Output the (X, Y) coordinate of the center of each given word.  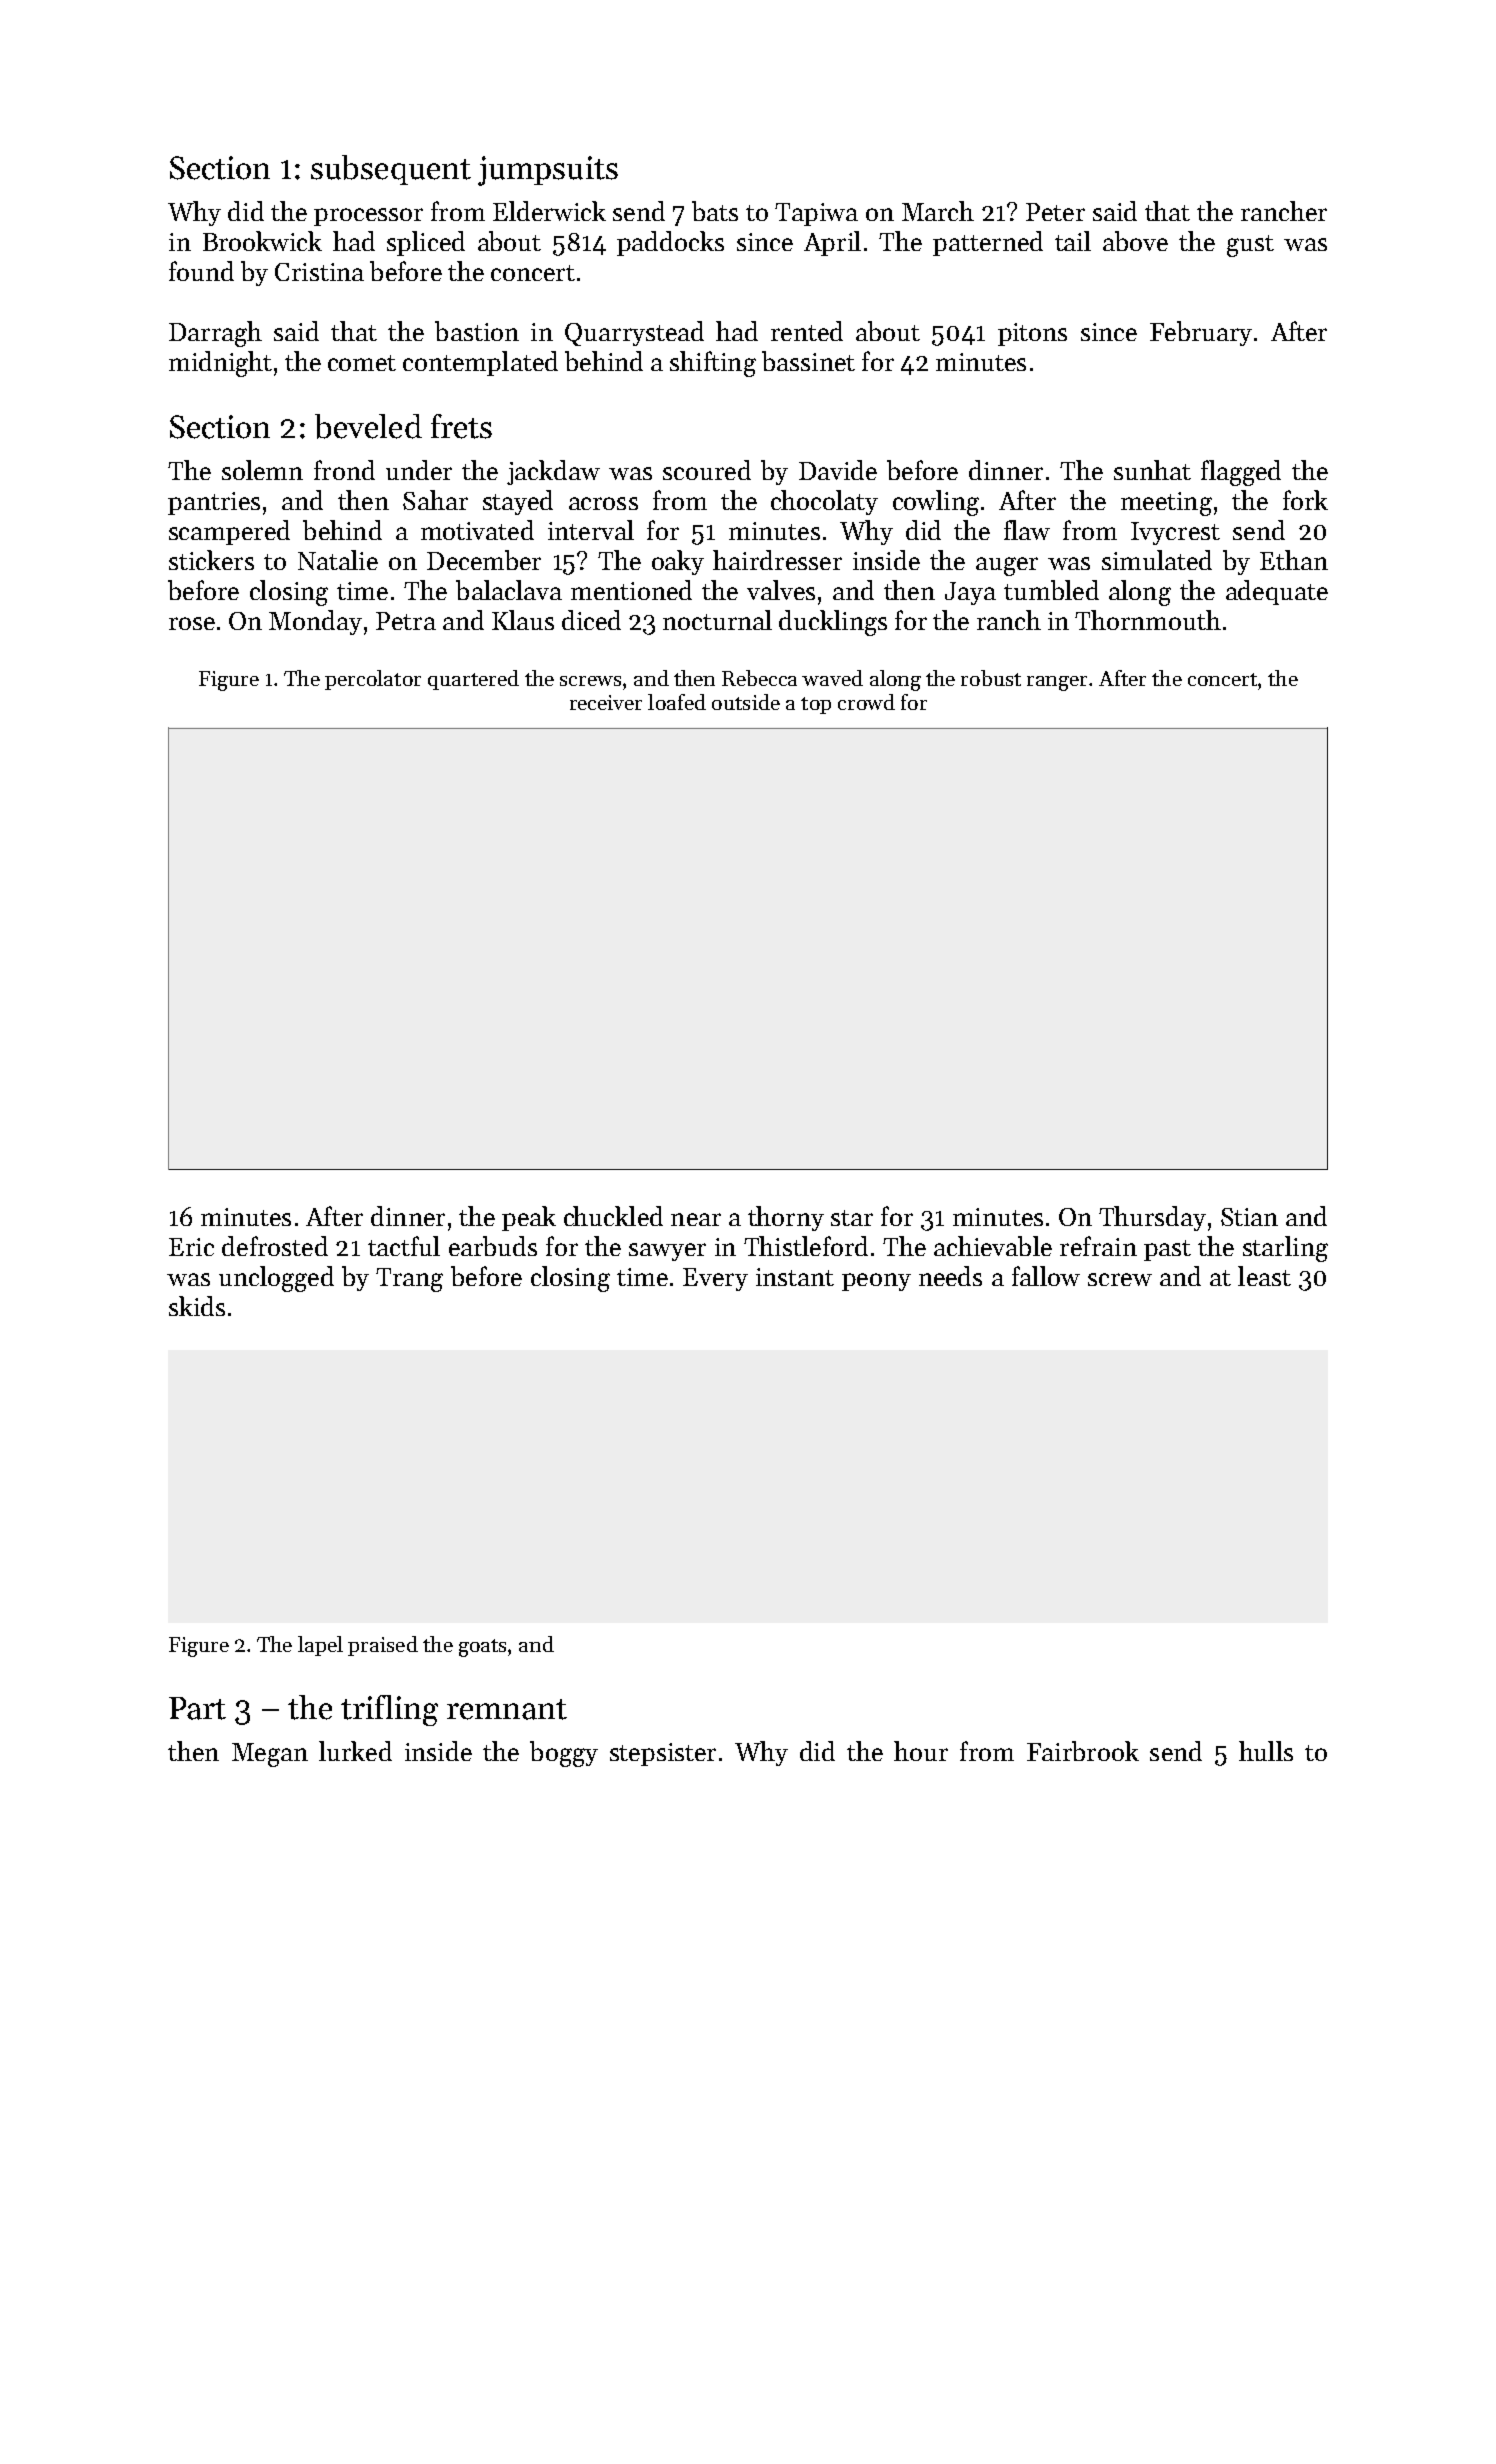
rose (192, 623)
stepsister (663, 1754)
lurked (355, 1751)
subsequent (391, 170)
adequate (1277, 592)
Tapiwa (816, 214)
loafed (677, 702)
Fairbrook (1083, 1751)
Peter (1055, 212)
